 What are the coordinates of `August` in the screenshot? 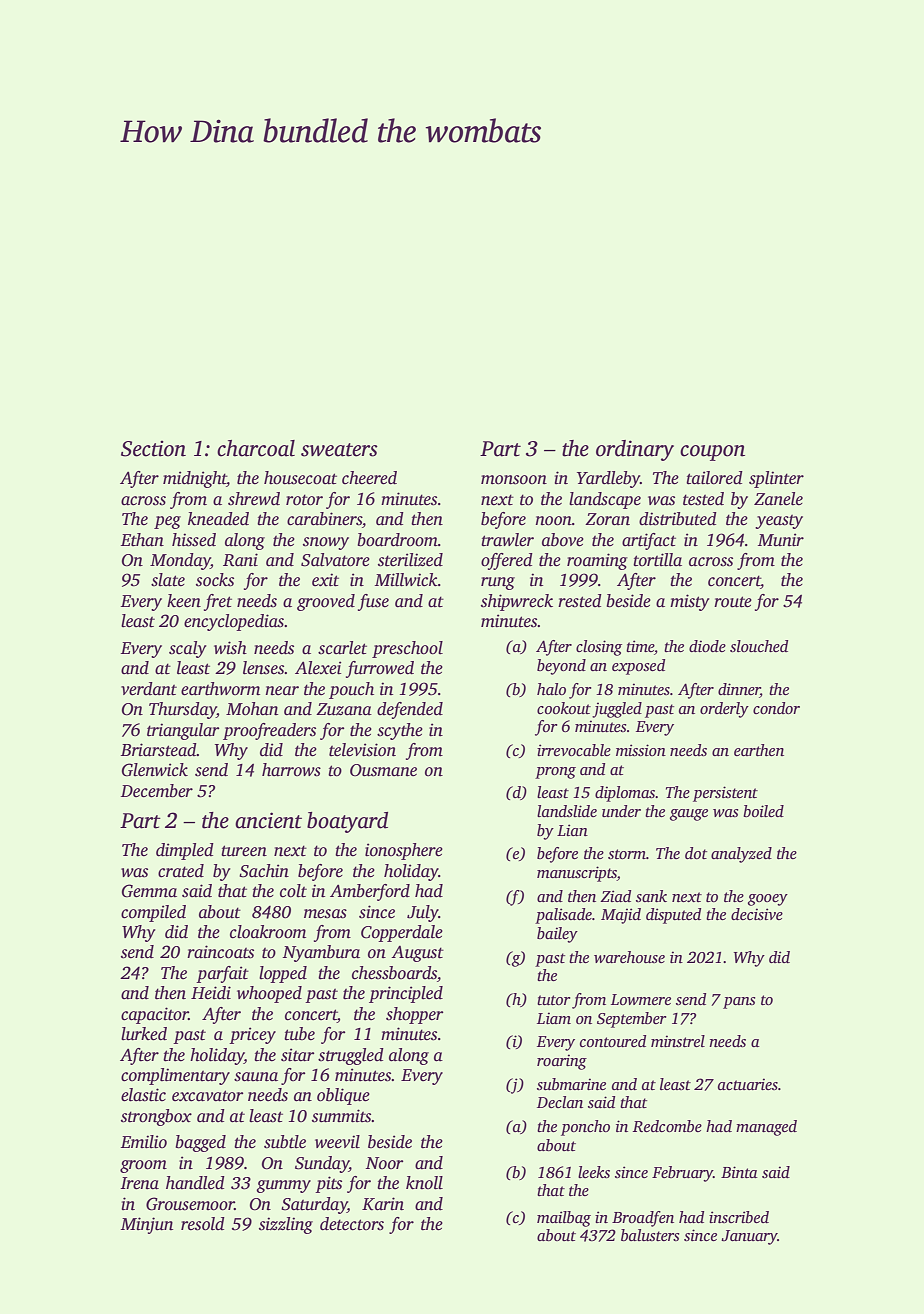 It's located at (417, 954).
